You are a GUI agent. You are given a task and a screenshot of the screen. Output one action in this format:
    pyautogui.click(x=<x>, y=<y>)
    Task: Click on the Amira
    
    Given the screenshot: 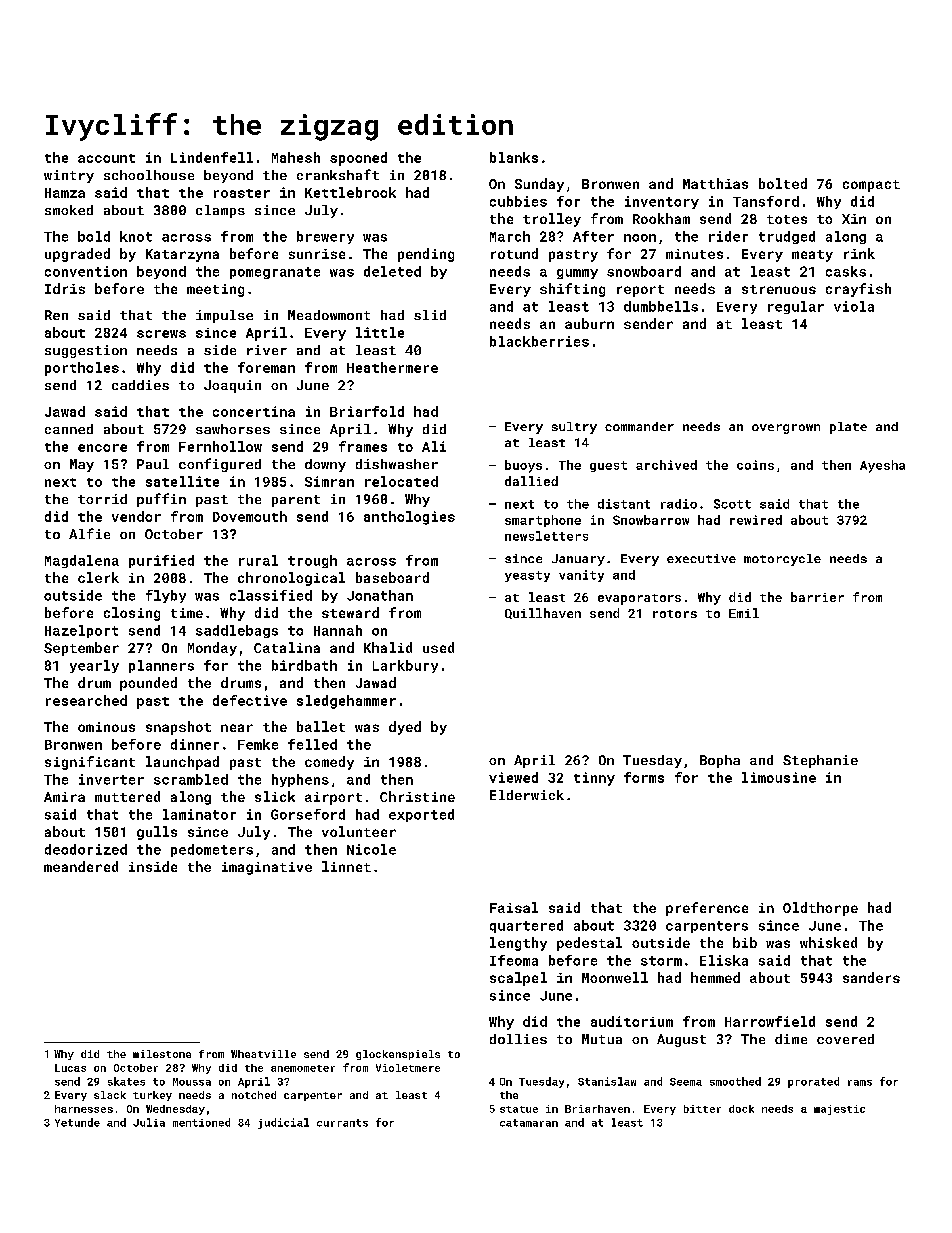 What is the action you would take?
    pyautogui.click(x=64, y=797)
